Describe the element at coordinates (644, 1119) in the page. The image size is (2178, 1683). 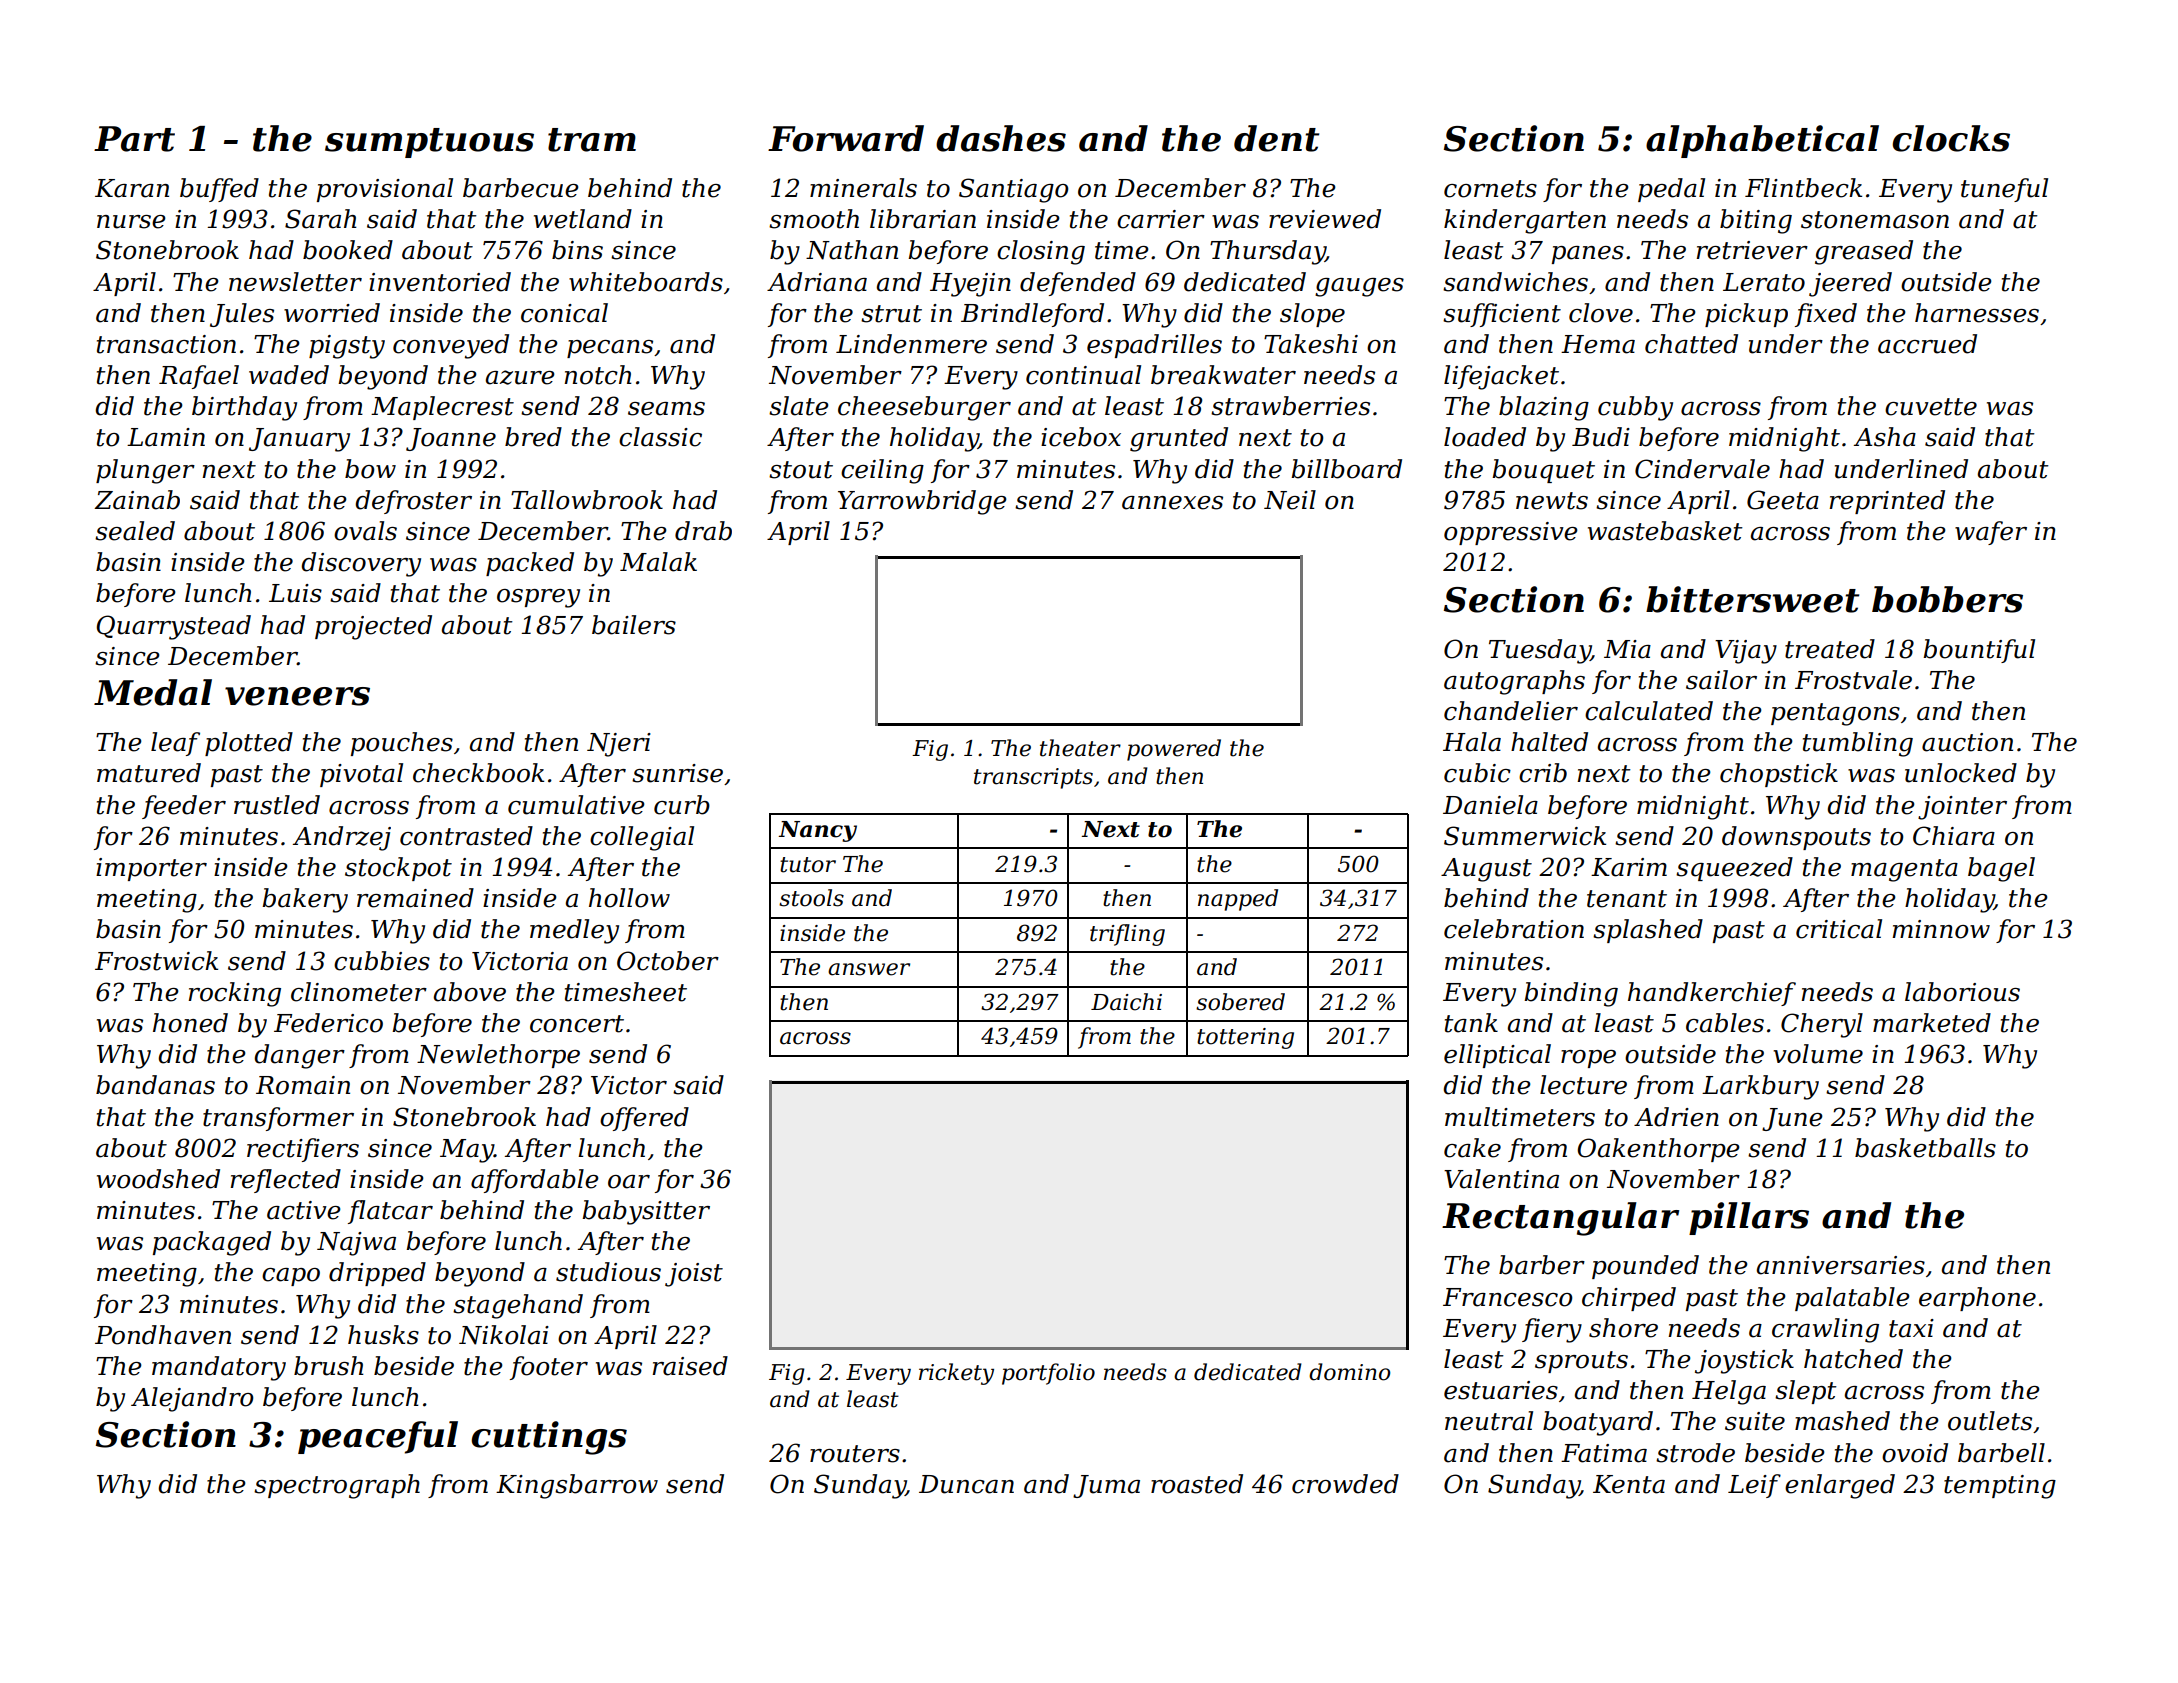
I see `offered` at that location.
